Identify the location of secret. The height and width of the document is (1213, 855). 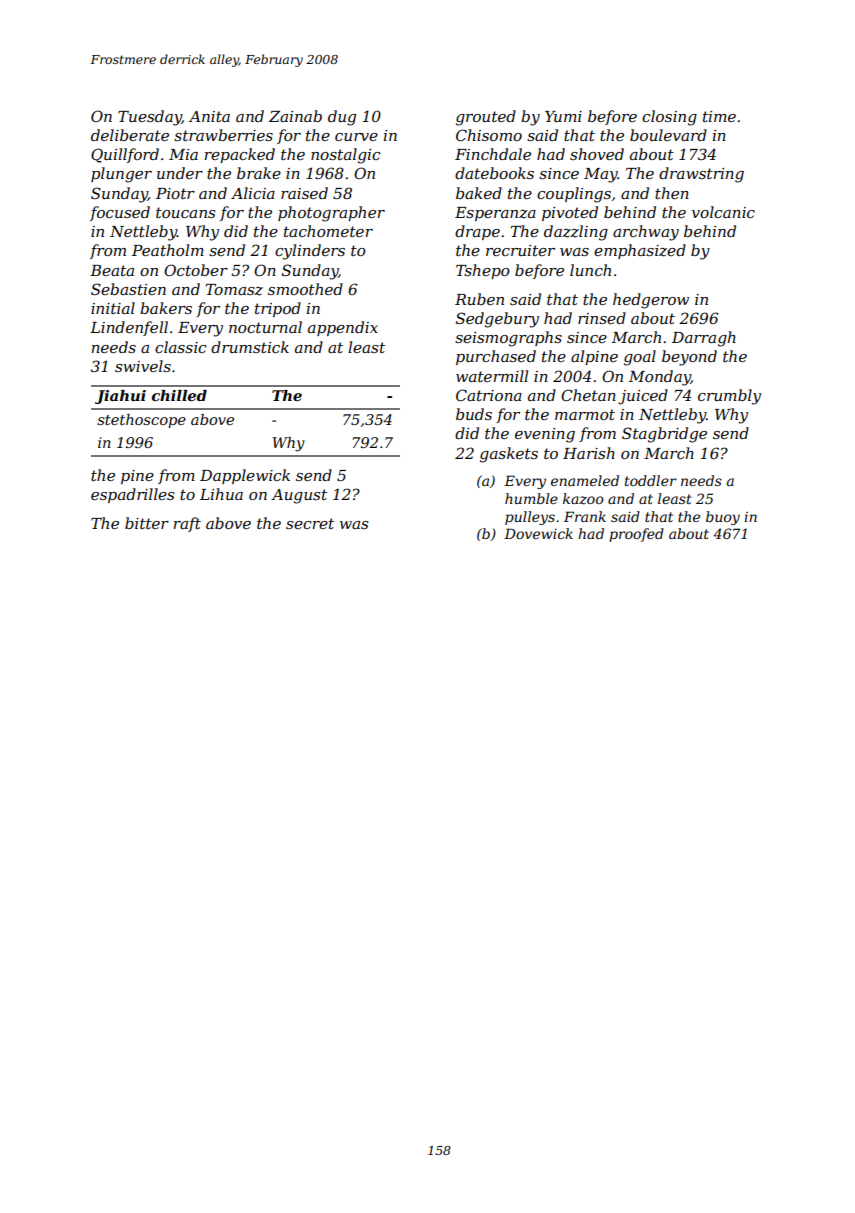
(310, 523).
